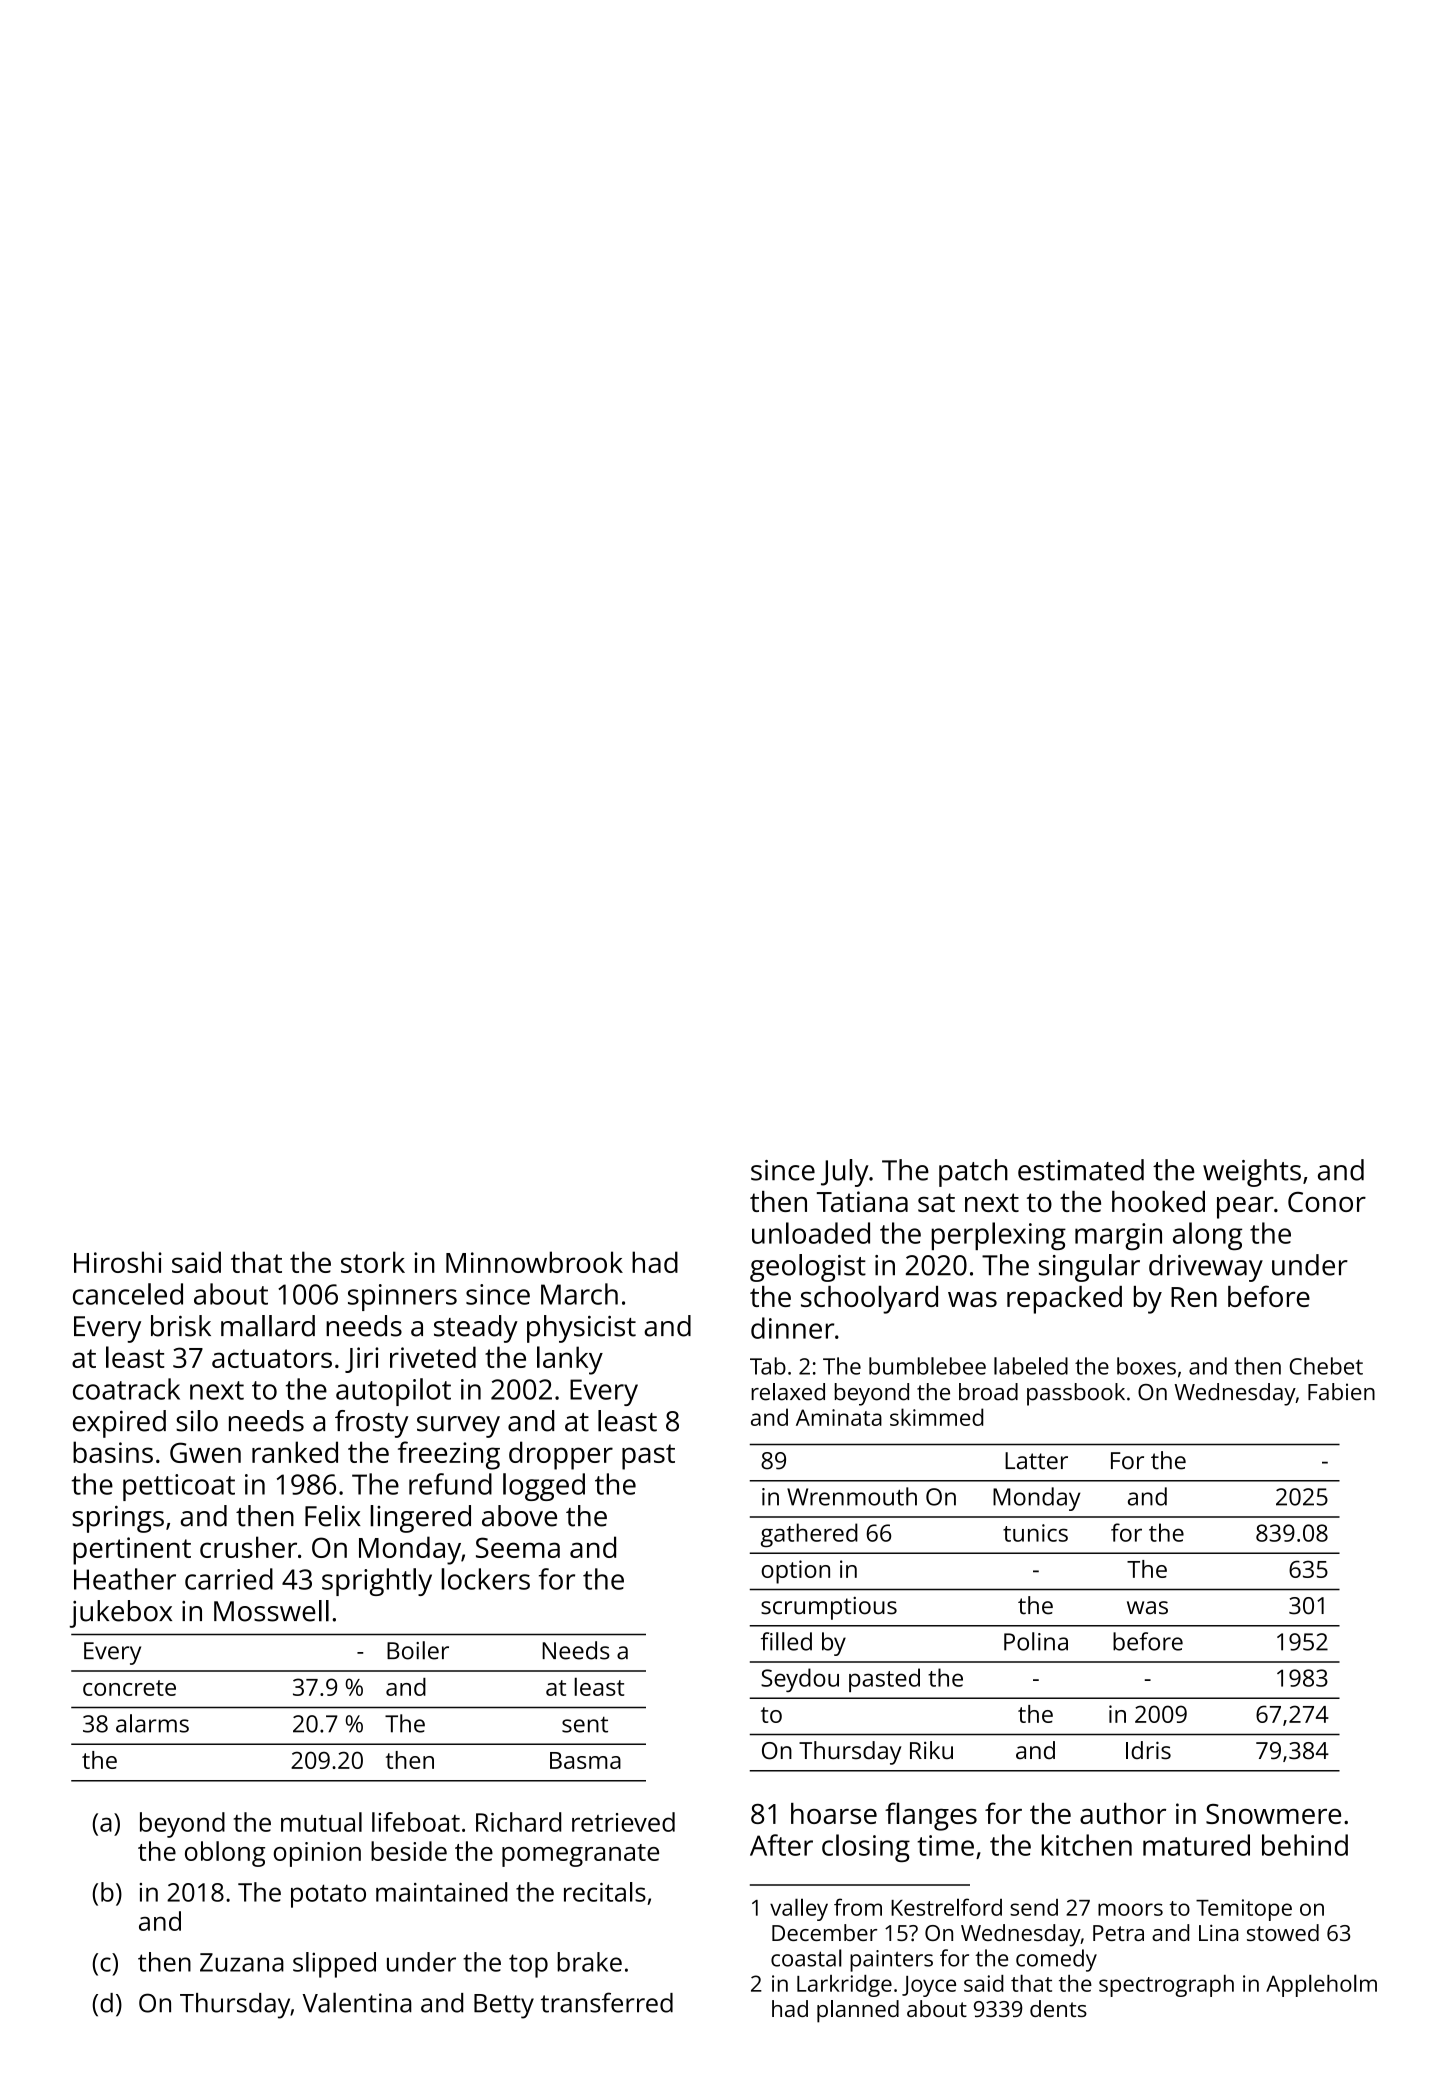  Describe the element at coordinates (1327, 1202) in the image. I see `Conor` at that location.
